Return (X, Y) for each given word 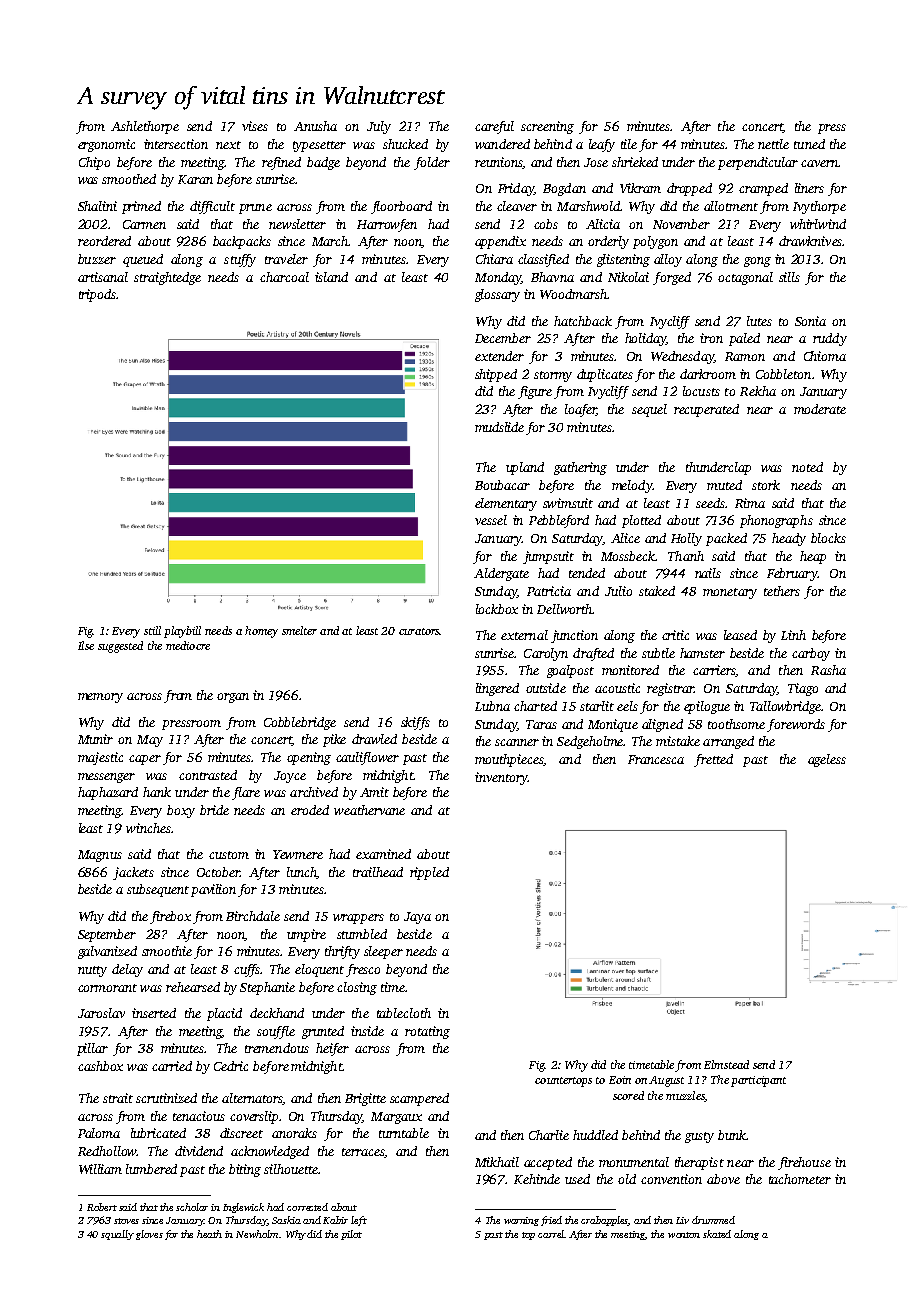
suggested (120, 647)
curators (419, 631)
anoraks (294, 1133)
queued (143, 260)
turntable (404, 1133)
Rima (750, 503)
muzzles (685, 1096)
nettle (773, 144)
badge (323, 163)
